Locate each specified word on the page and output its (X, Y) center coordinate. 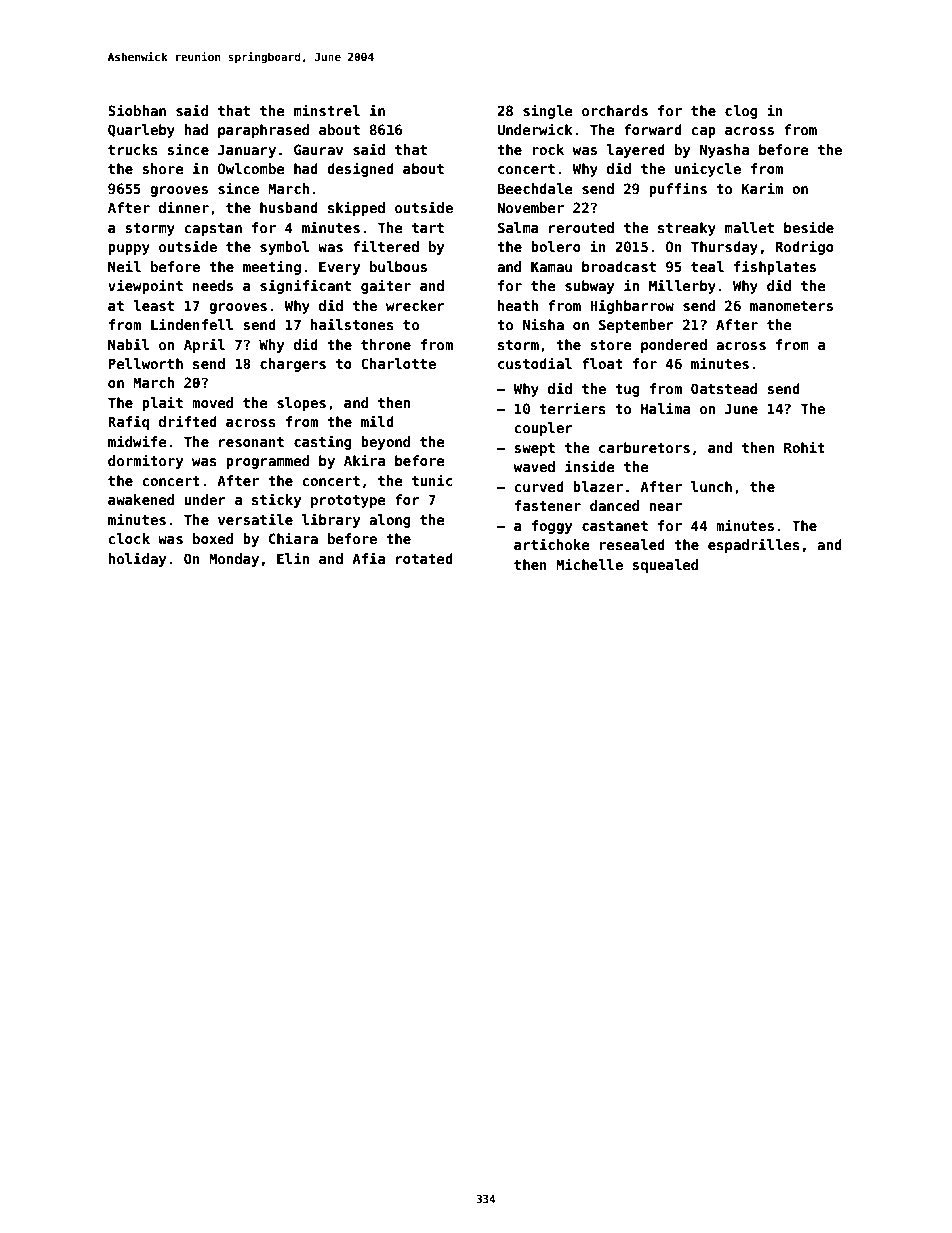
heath (518, 305)
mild (377, 421)
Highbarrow (632, 306)
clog (741, 112)
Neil (124, 266)
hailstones (352, 324)
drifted (188, 421)
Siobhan (137, 110)
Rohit (804, 447)
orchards (615, 110)
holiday (137, 559)
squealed (665, 566)
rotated (424, 558)
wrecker (415, 305)
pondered (674, 346)
